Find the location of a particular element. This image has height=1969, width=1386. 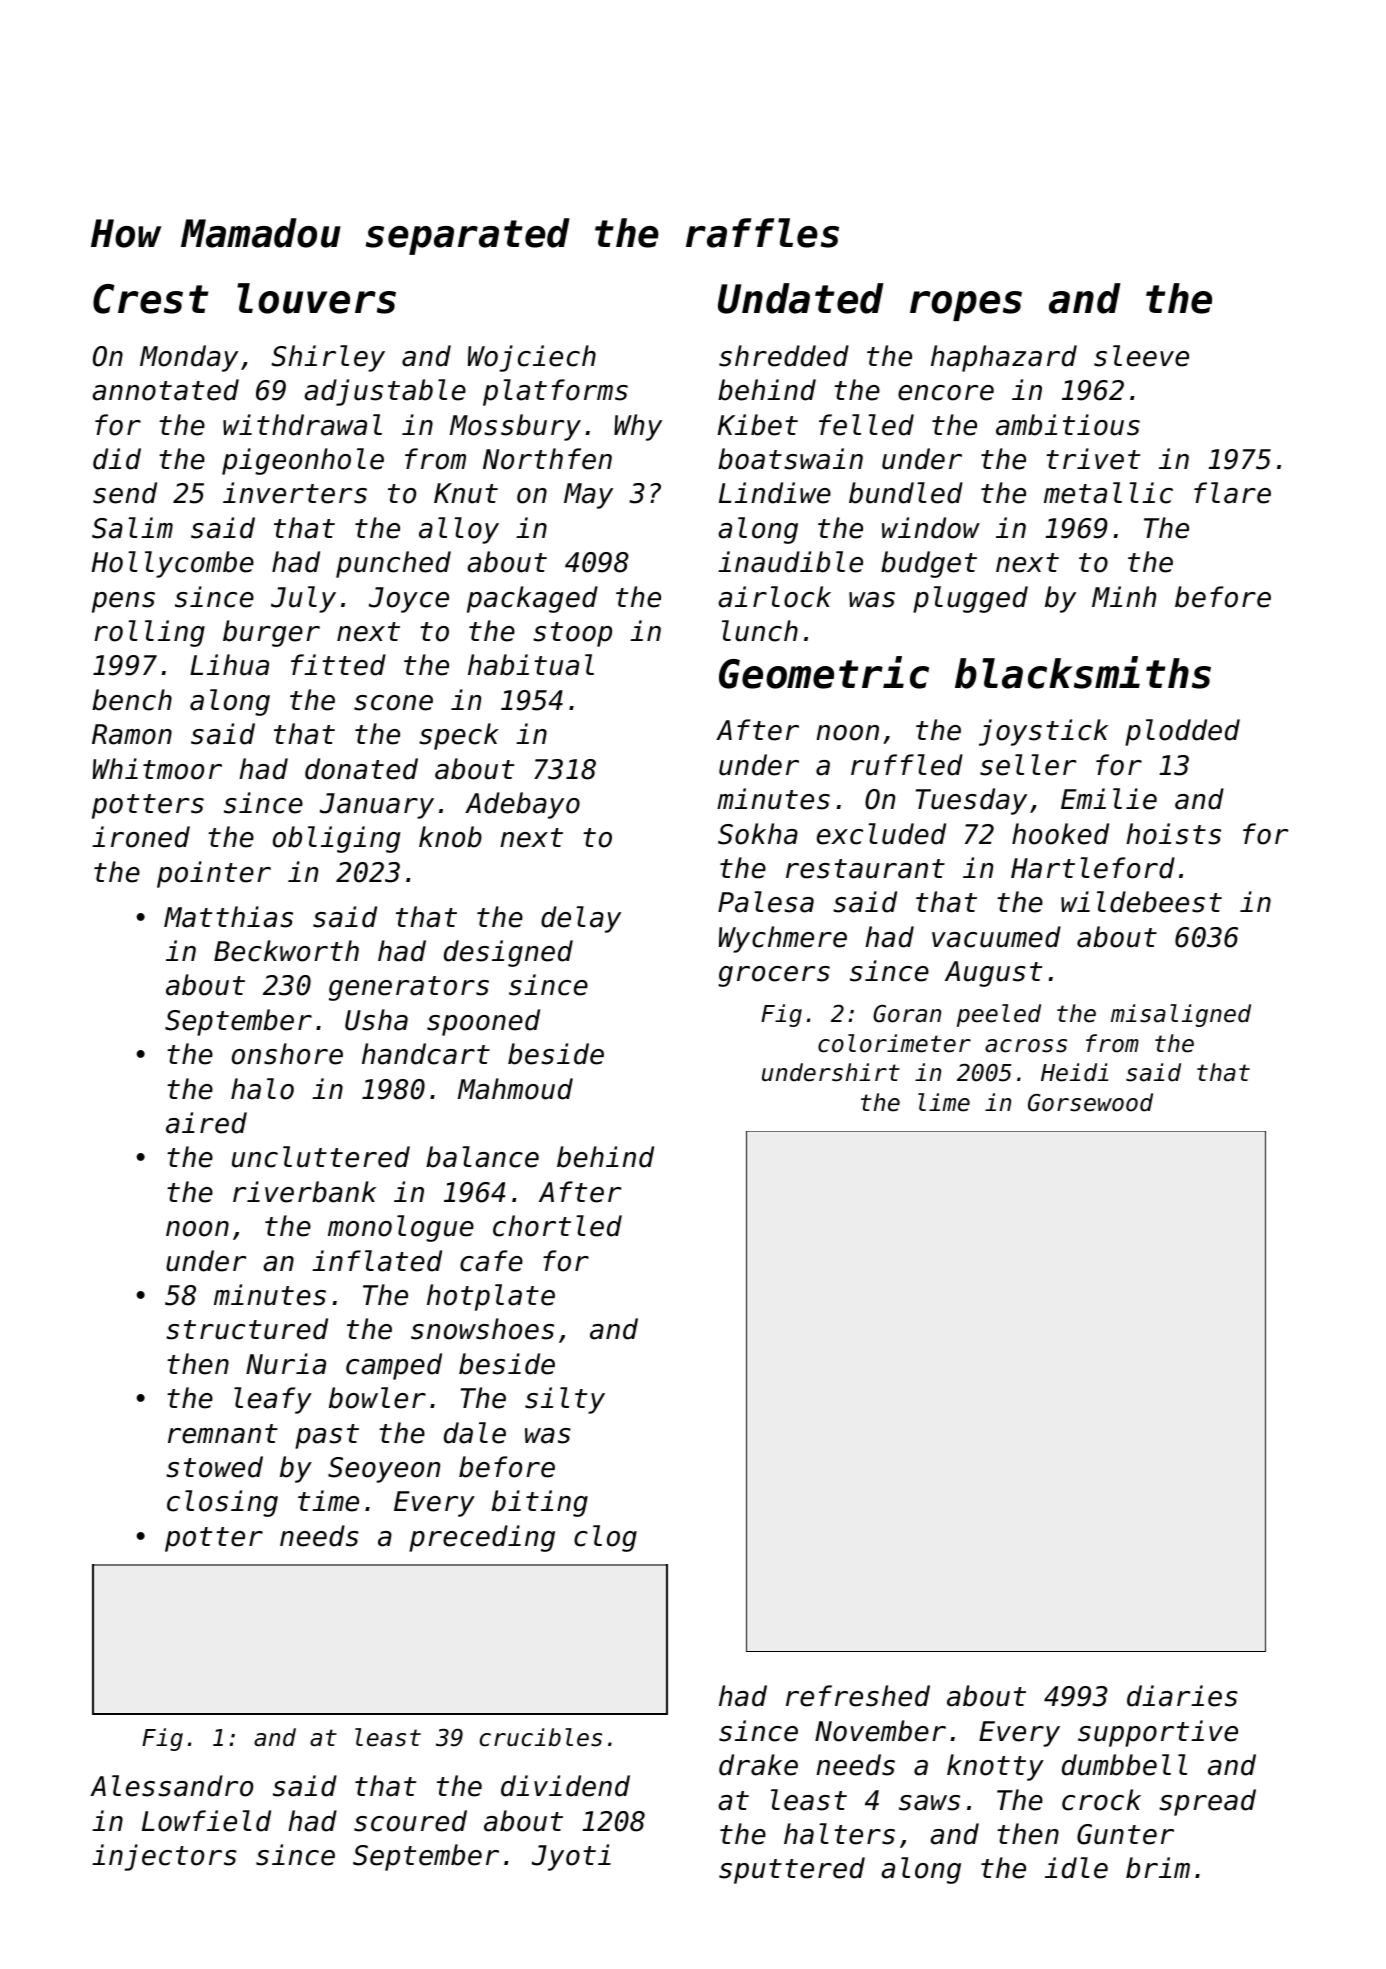

Undated is located at coordinates (801, 298).
